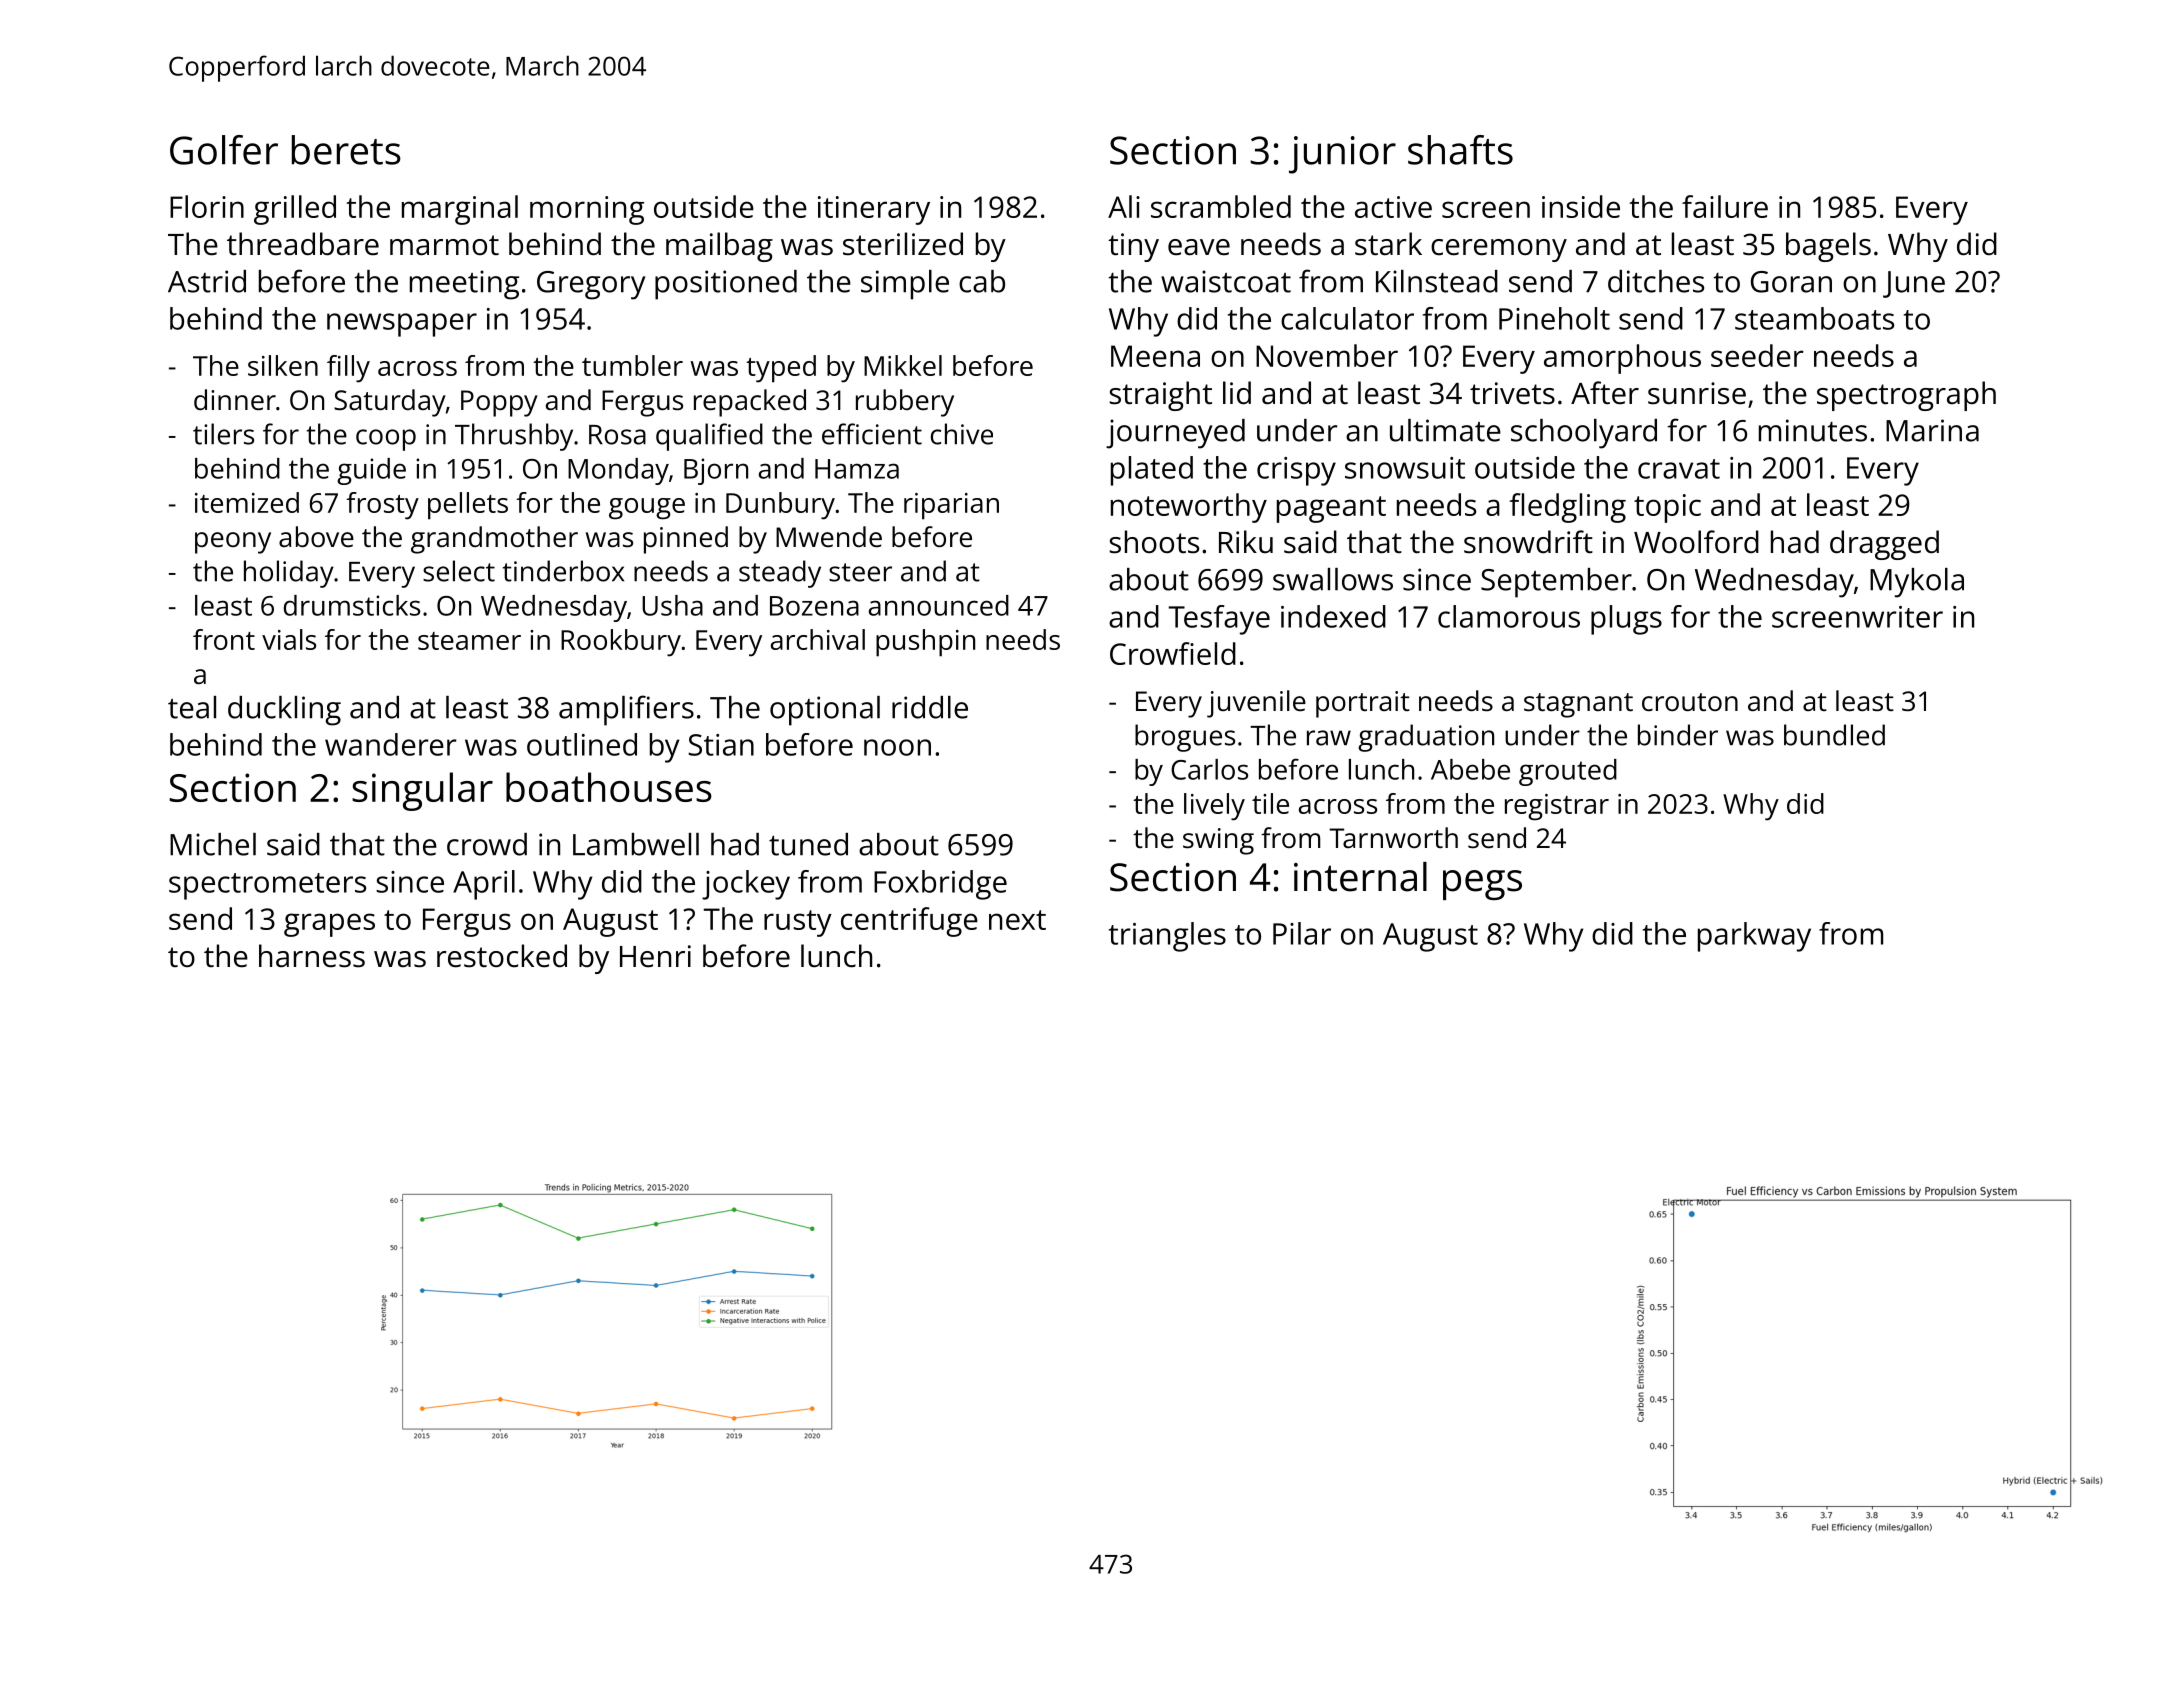 This page has width=2178, height=1683. Describe the element at coordinates (499, 403) in the page. I see `Poppy` at that location.
